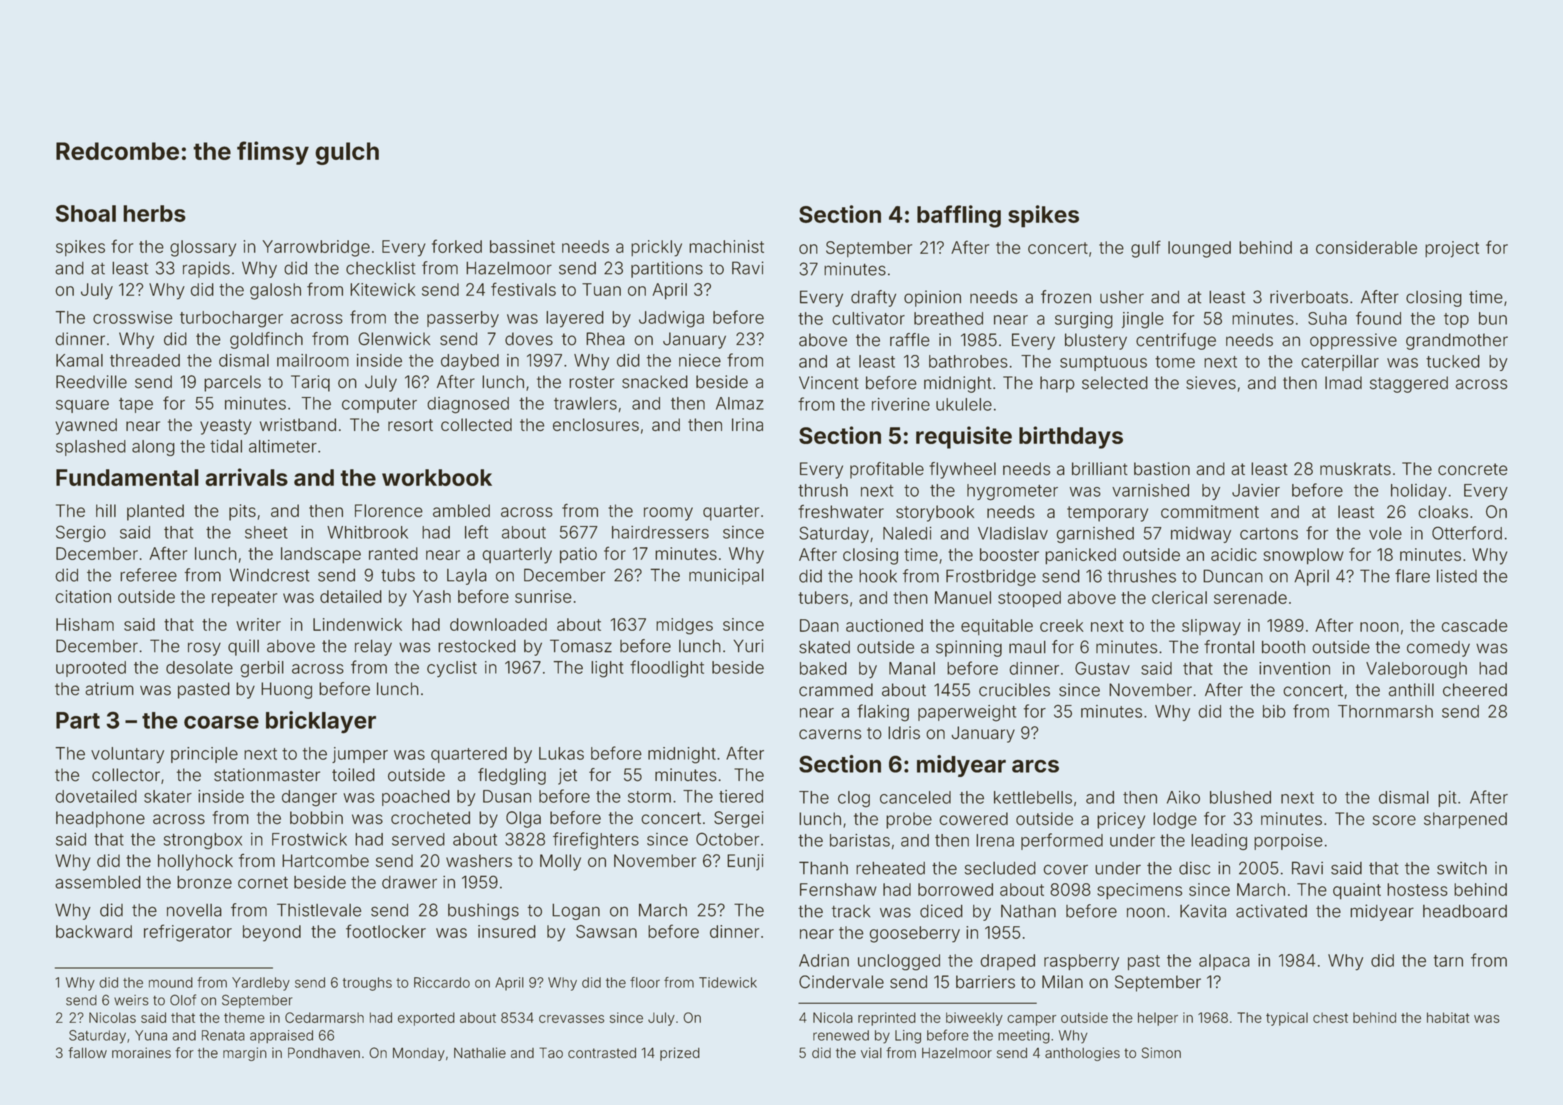  I want to click on margin, so click(245, 1054).
